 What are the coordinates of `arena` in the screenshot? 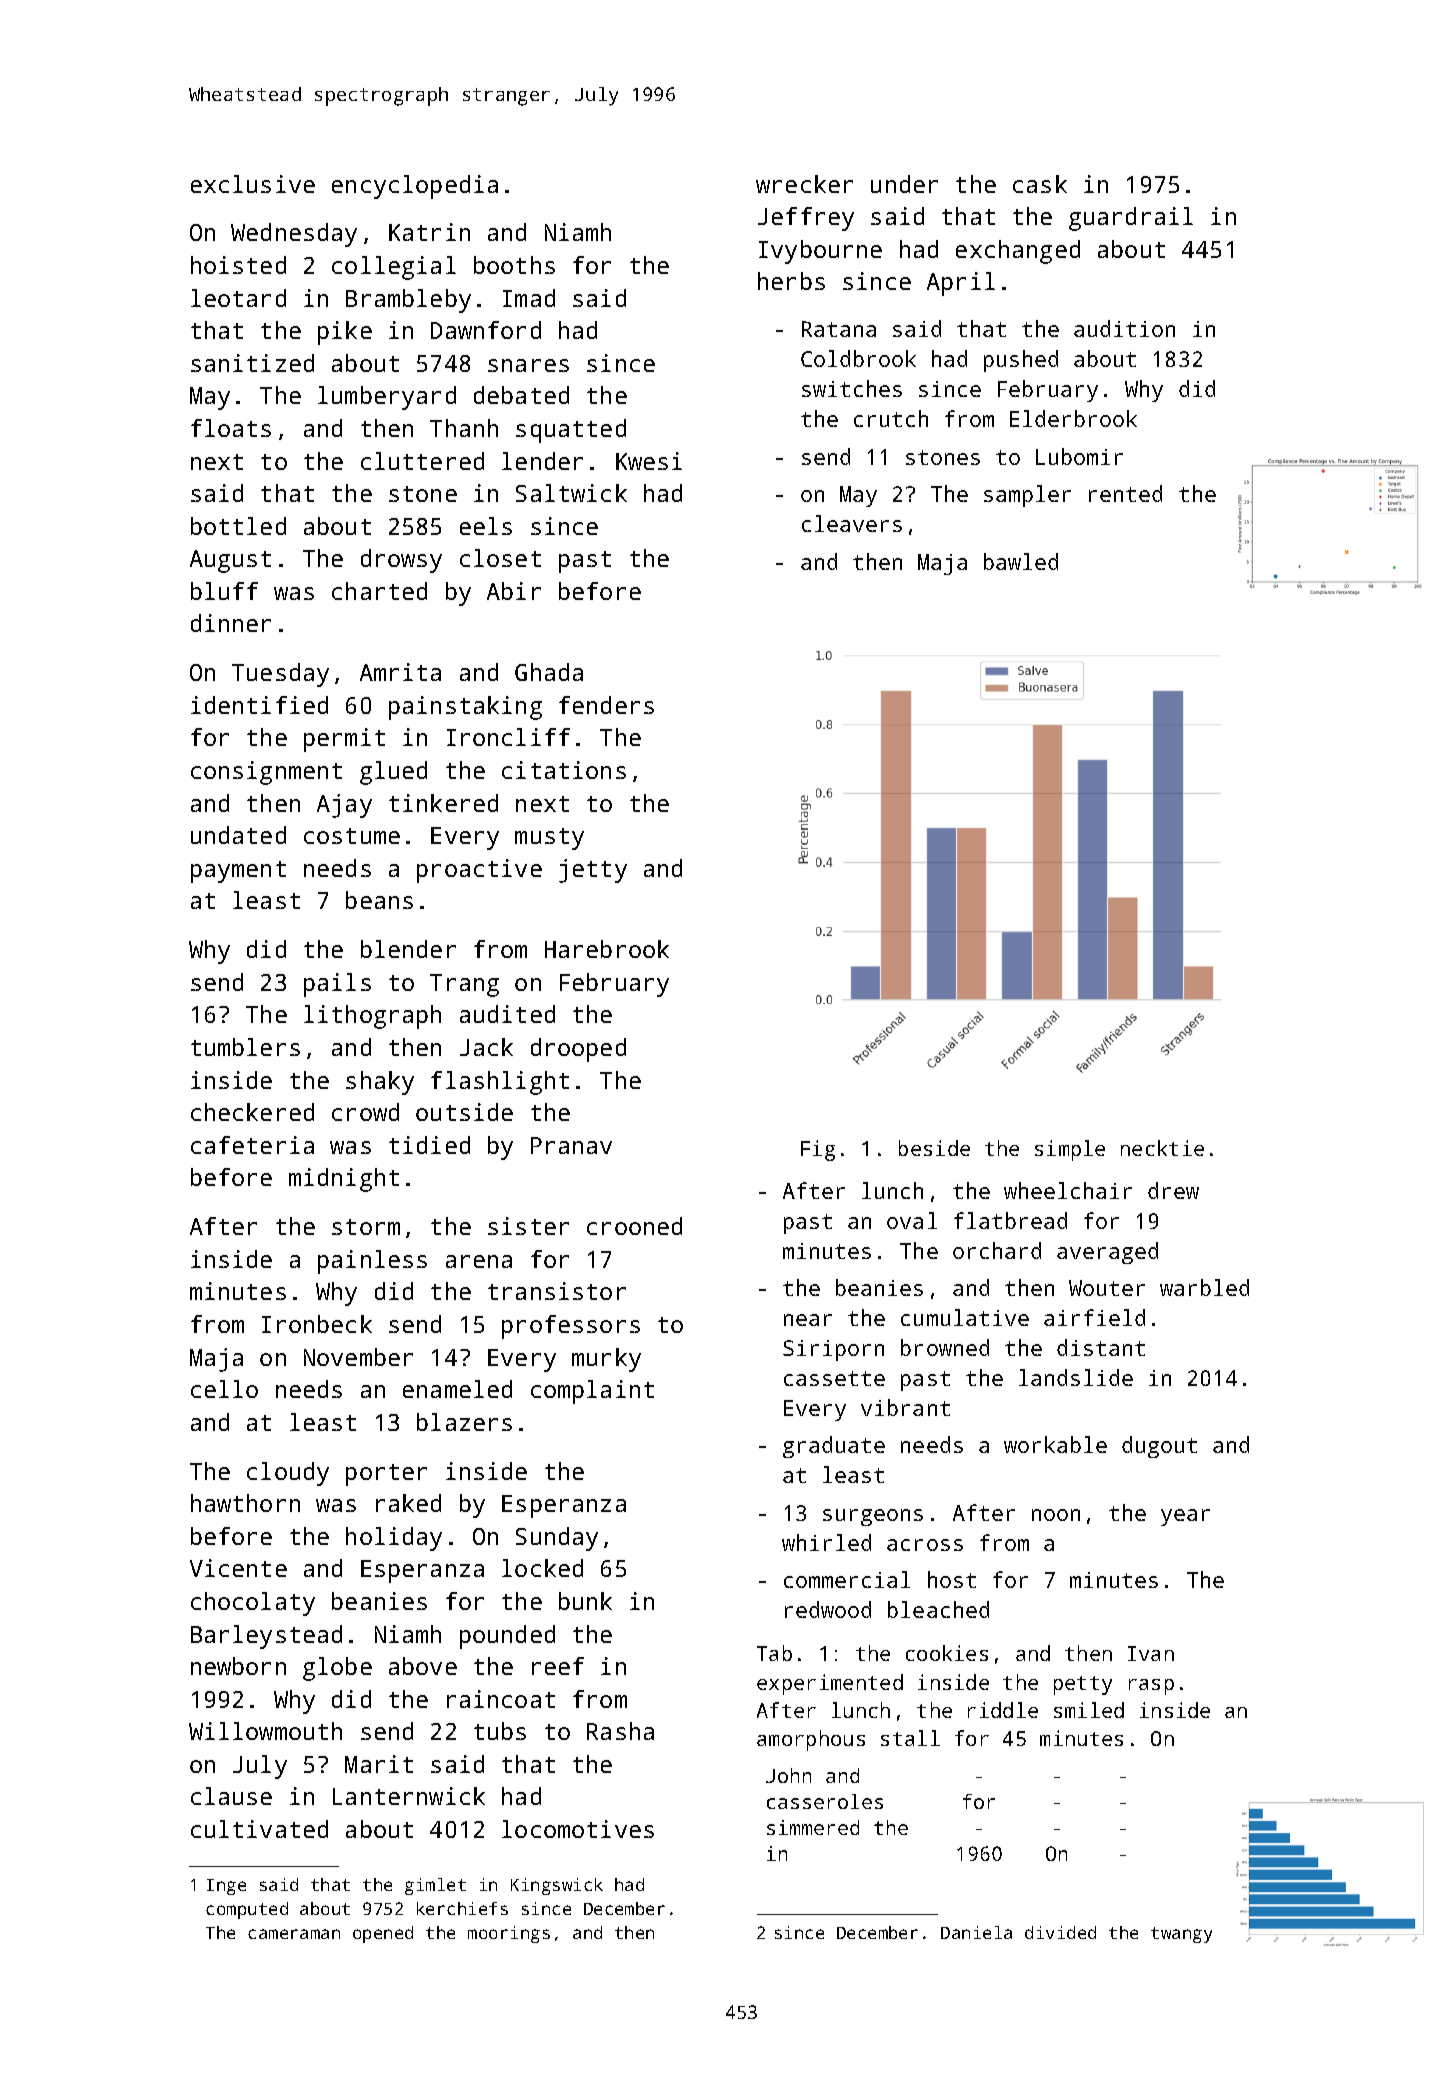 It's located at (479, 1261).
